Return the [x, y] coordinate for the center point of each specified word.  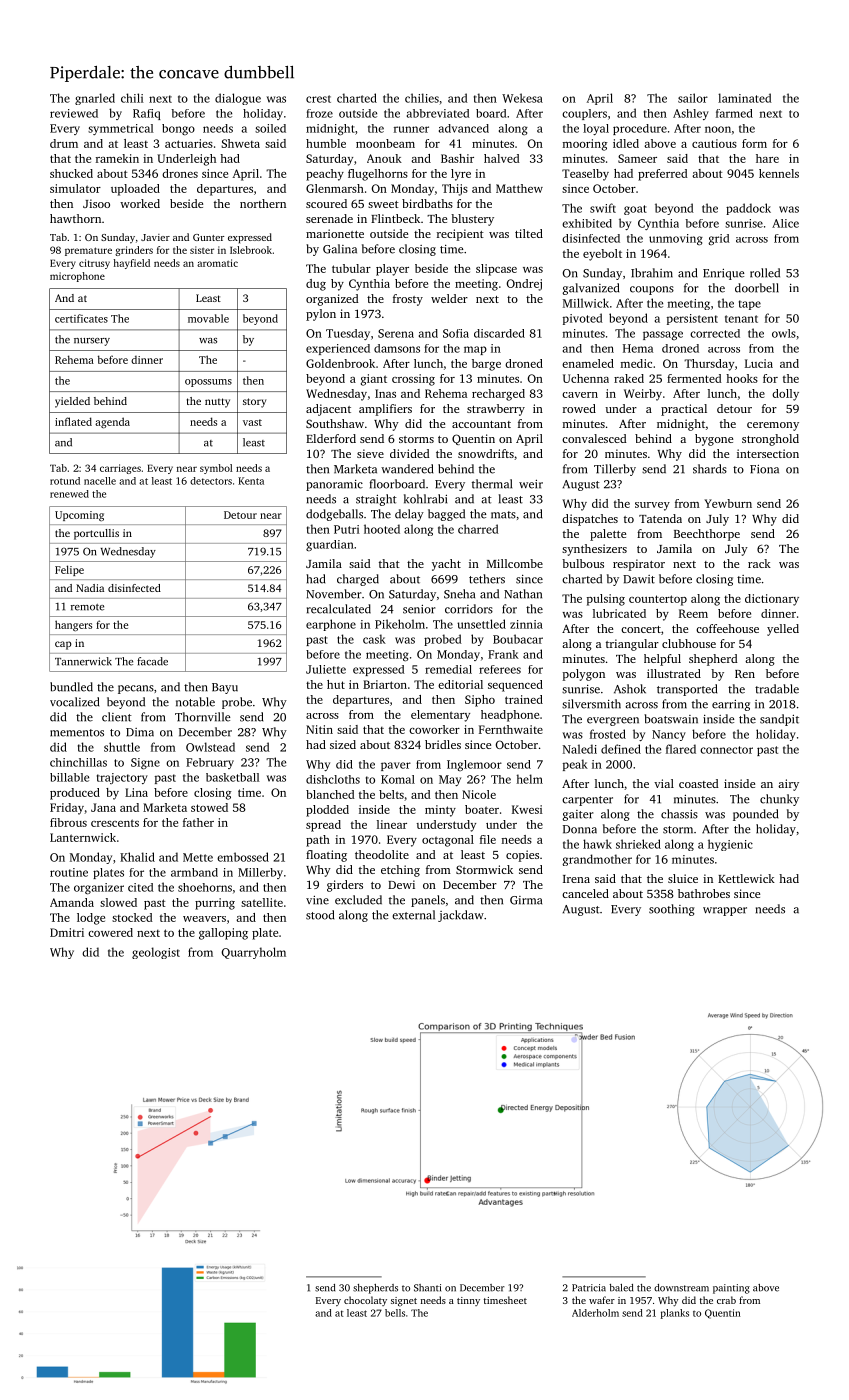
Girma [526, 900]
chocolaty [365, 1301]
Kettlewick [746, 878]
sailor [693, 98]
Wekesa [522, 98]
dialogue [238, 99]
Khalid [137, 857]
